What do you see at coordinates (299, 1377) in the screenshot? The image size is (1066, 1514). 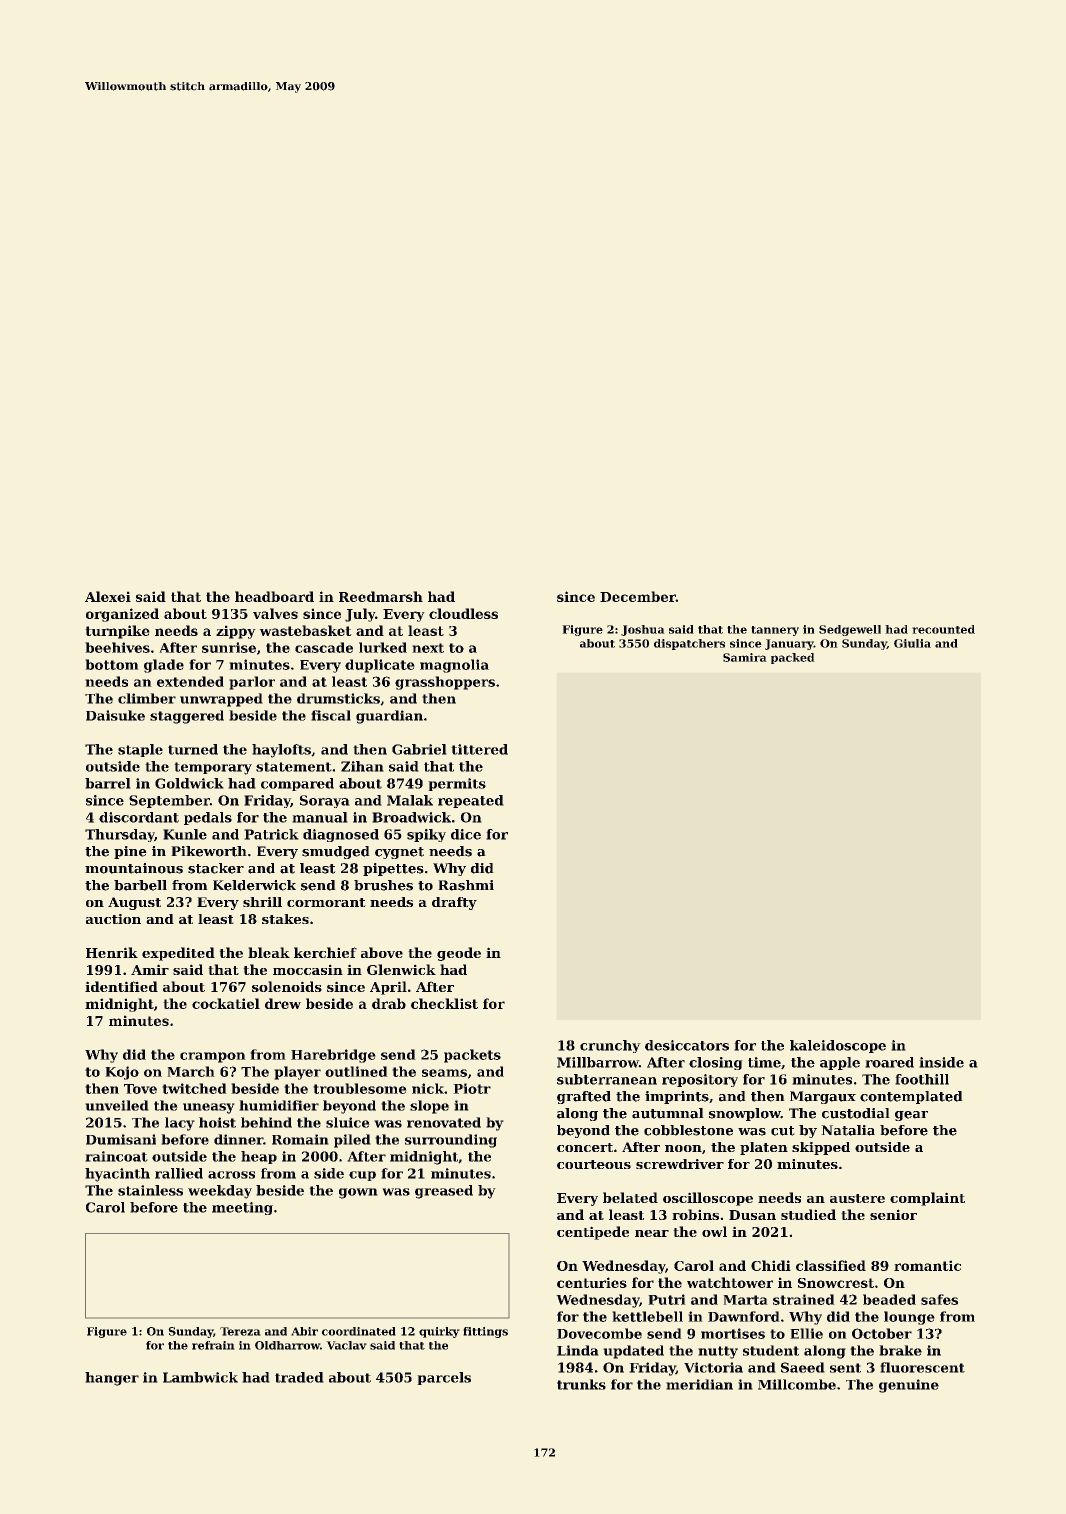 I see `traded` at bounding box center [299, 1377].
